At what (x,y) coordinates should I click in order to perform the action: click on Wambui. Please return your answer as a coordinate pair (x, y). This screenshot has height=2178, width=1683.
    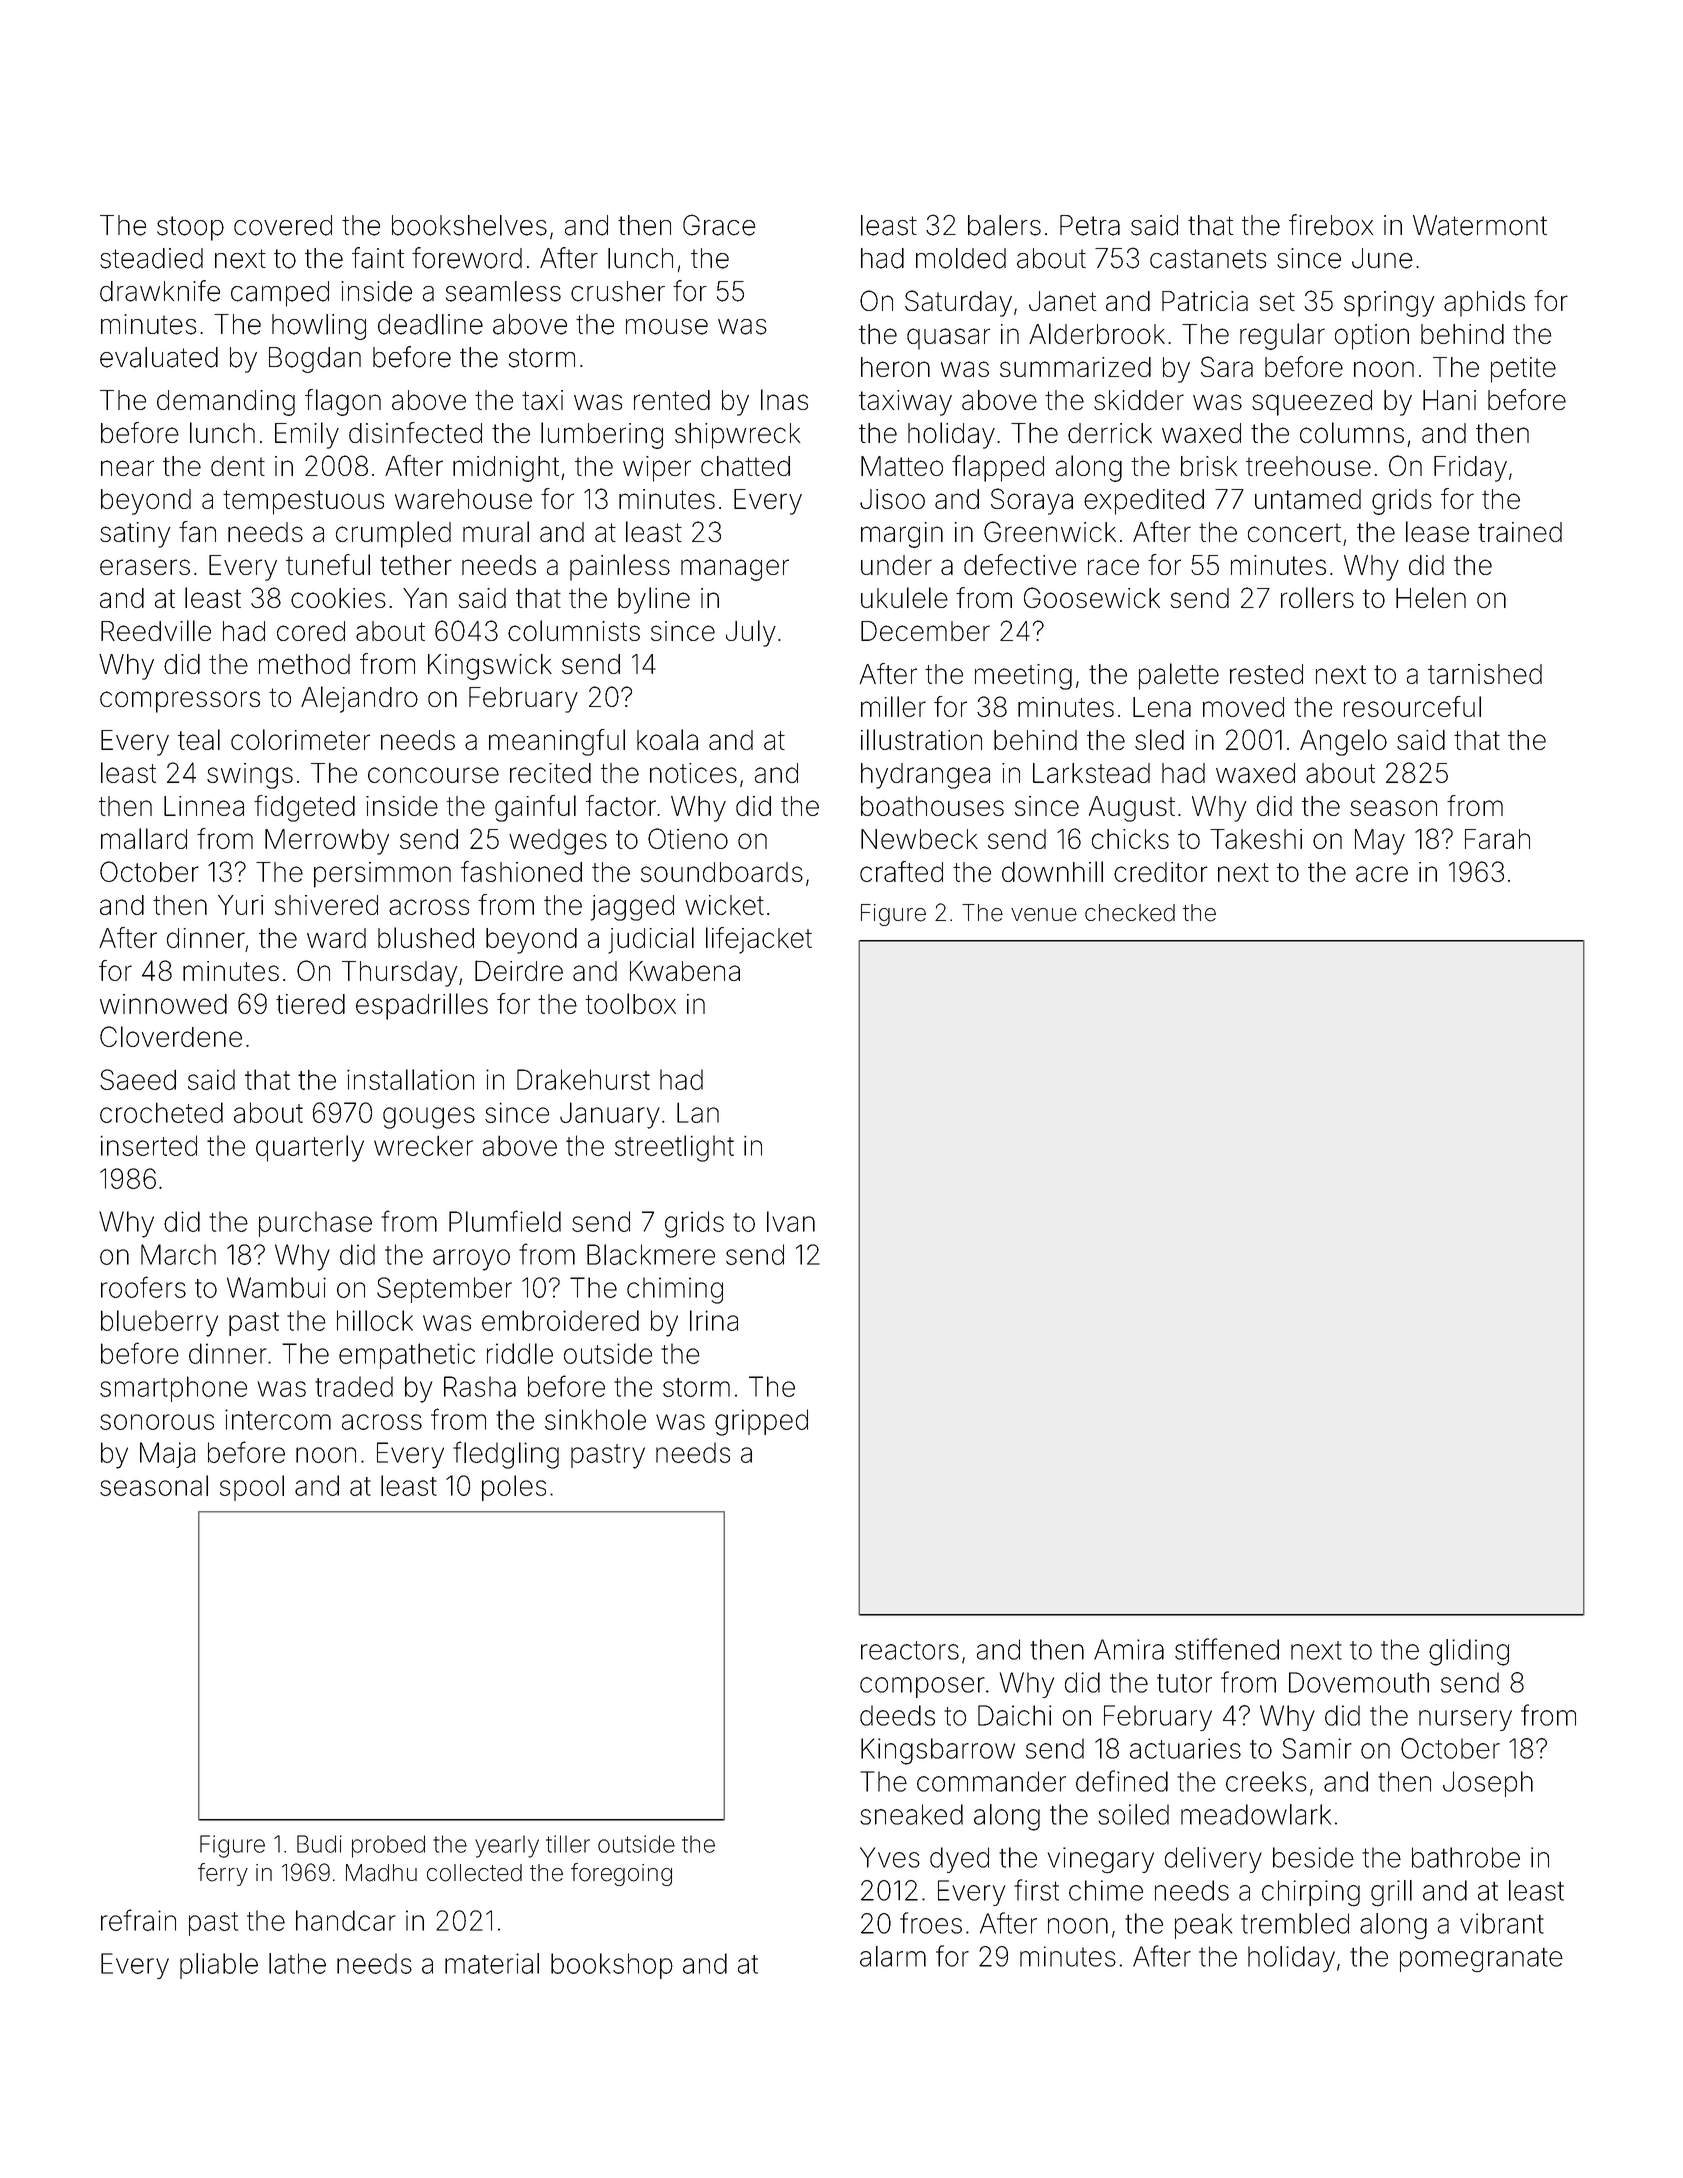
    Looking at the image, I should click on (276, 1287).
